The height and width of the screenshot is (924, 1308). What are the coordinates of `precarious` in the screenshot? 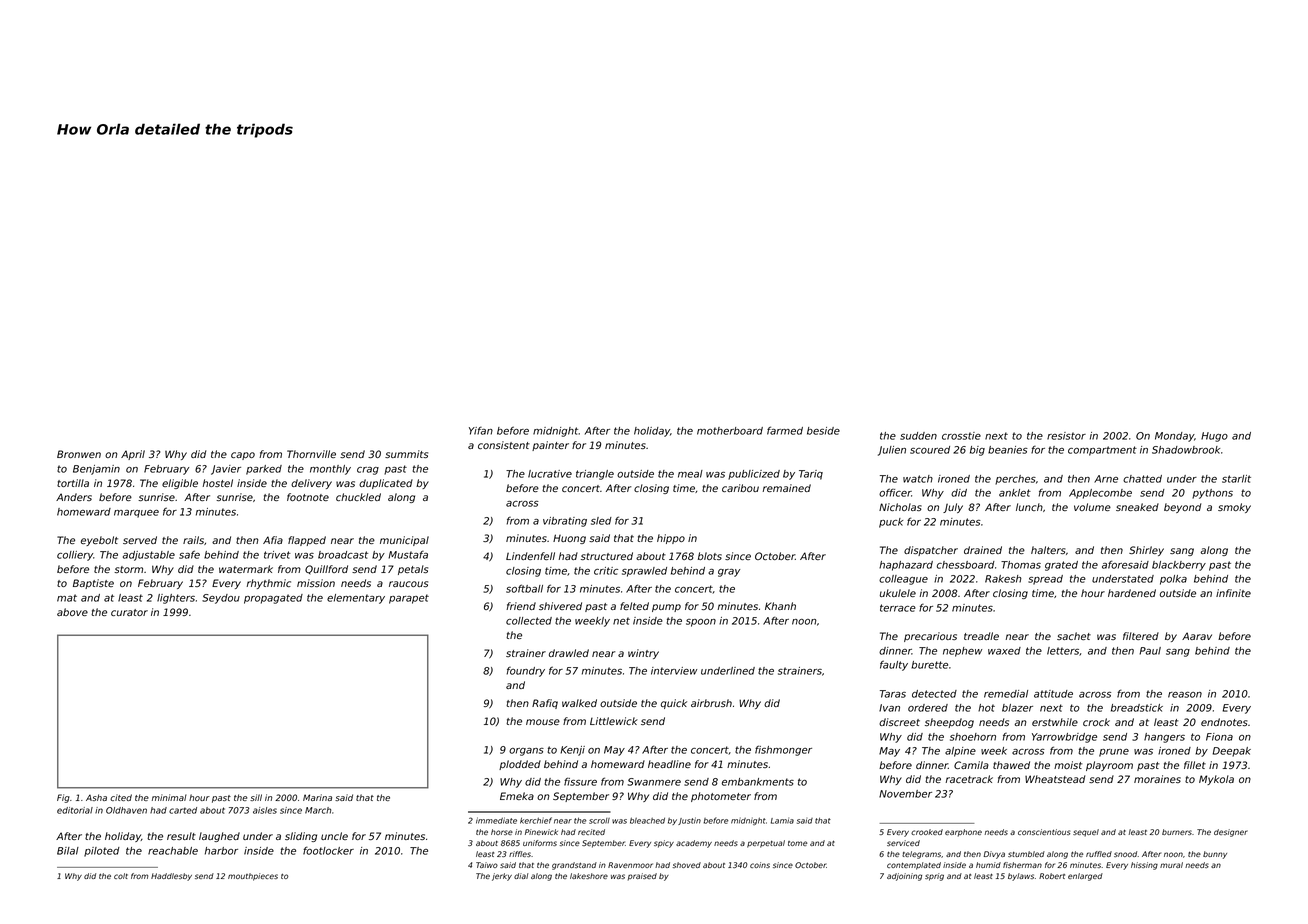 It's located at (930, 637).
